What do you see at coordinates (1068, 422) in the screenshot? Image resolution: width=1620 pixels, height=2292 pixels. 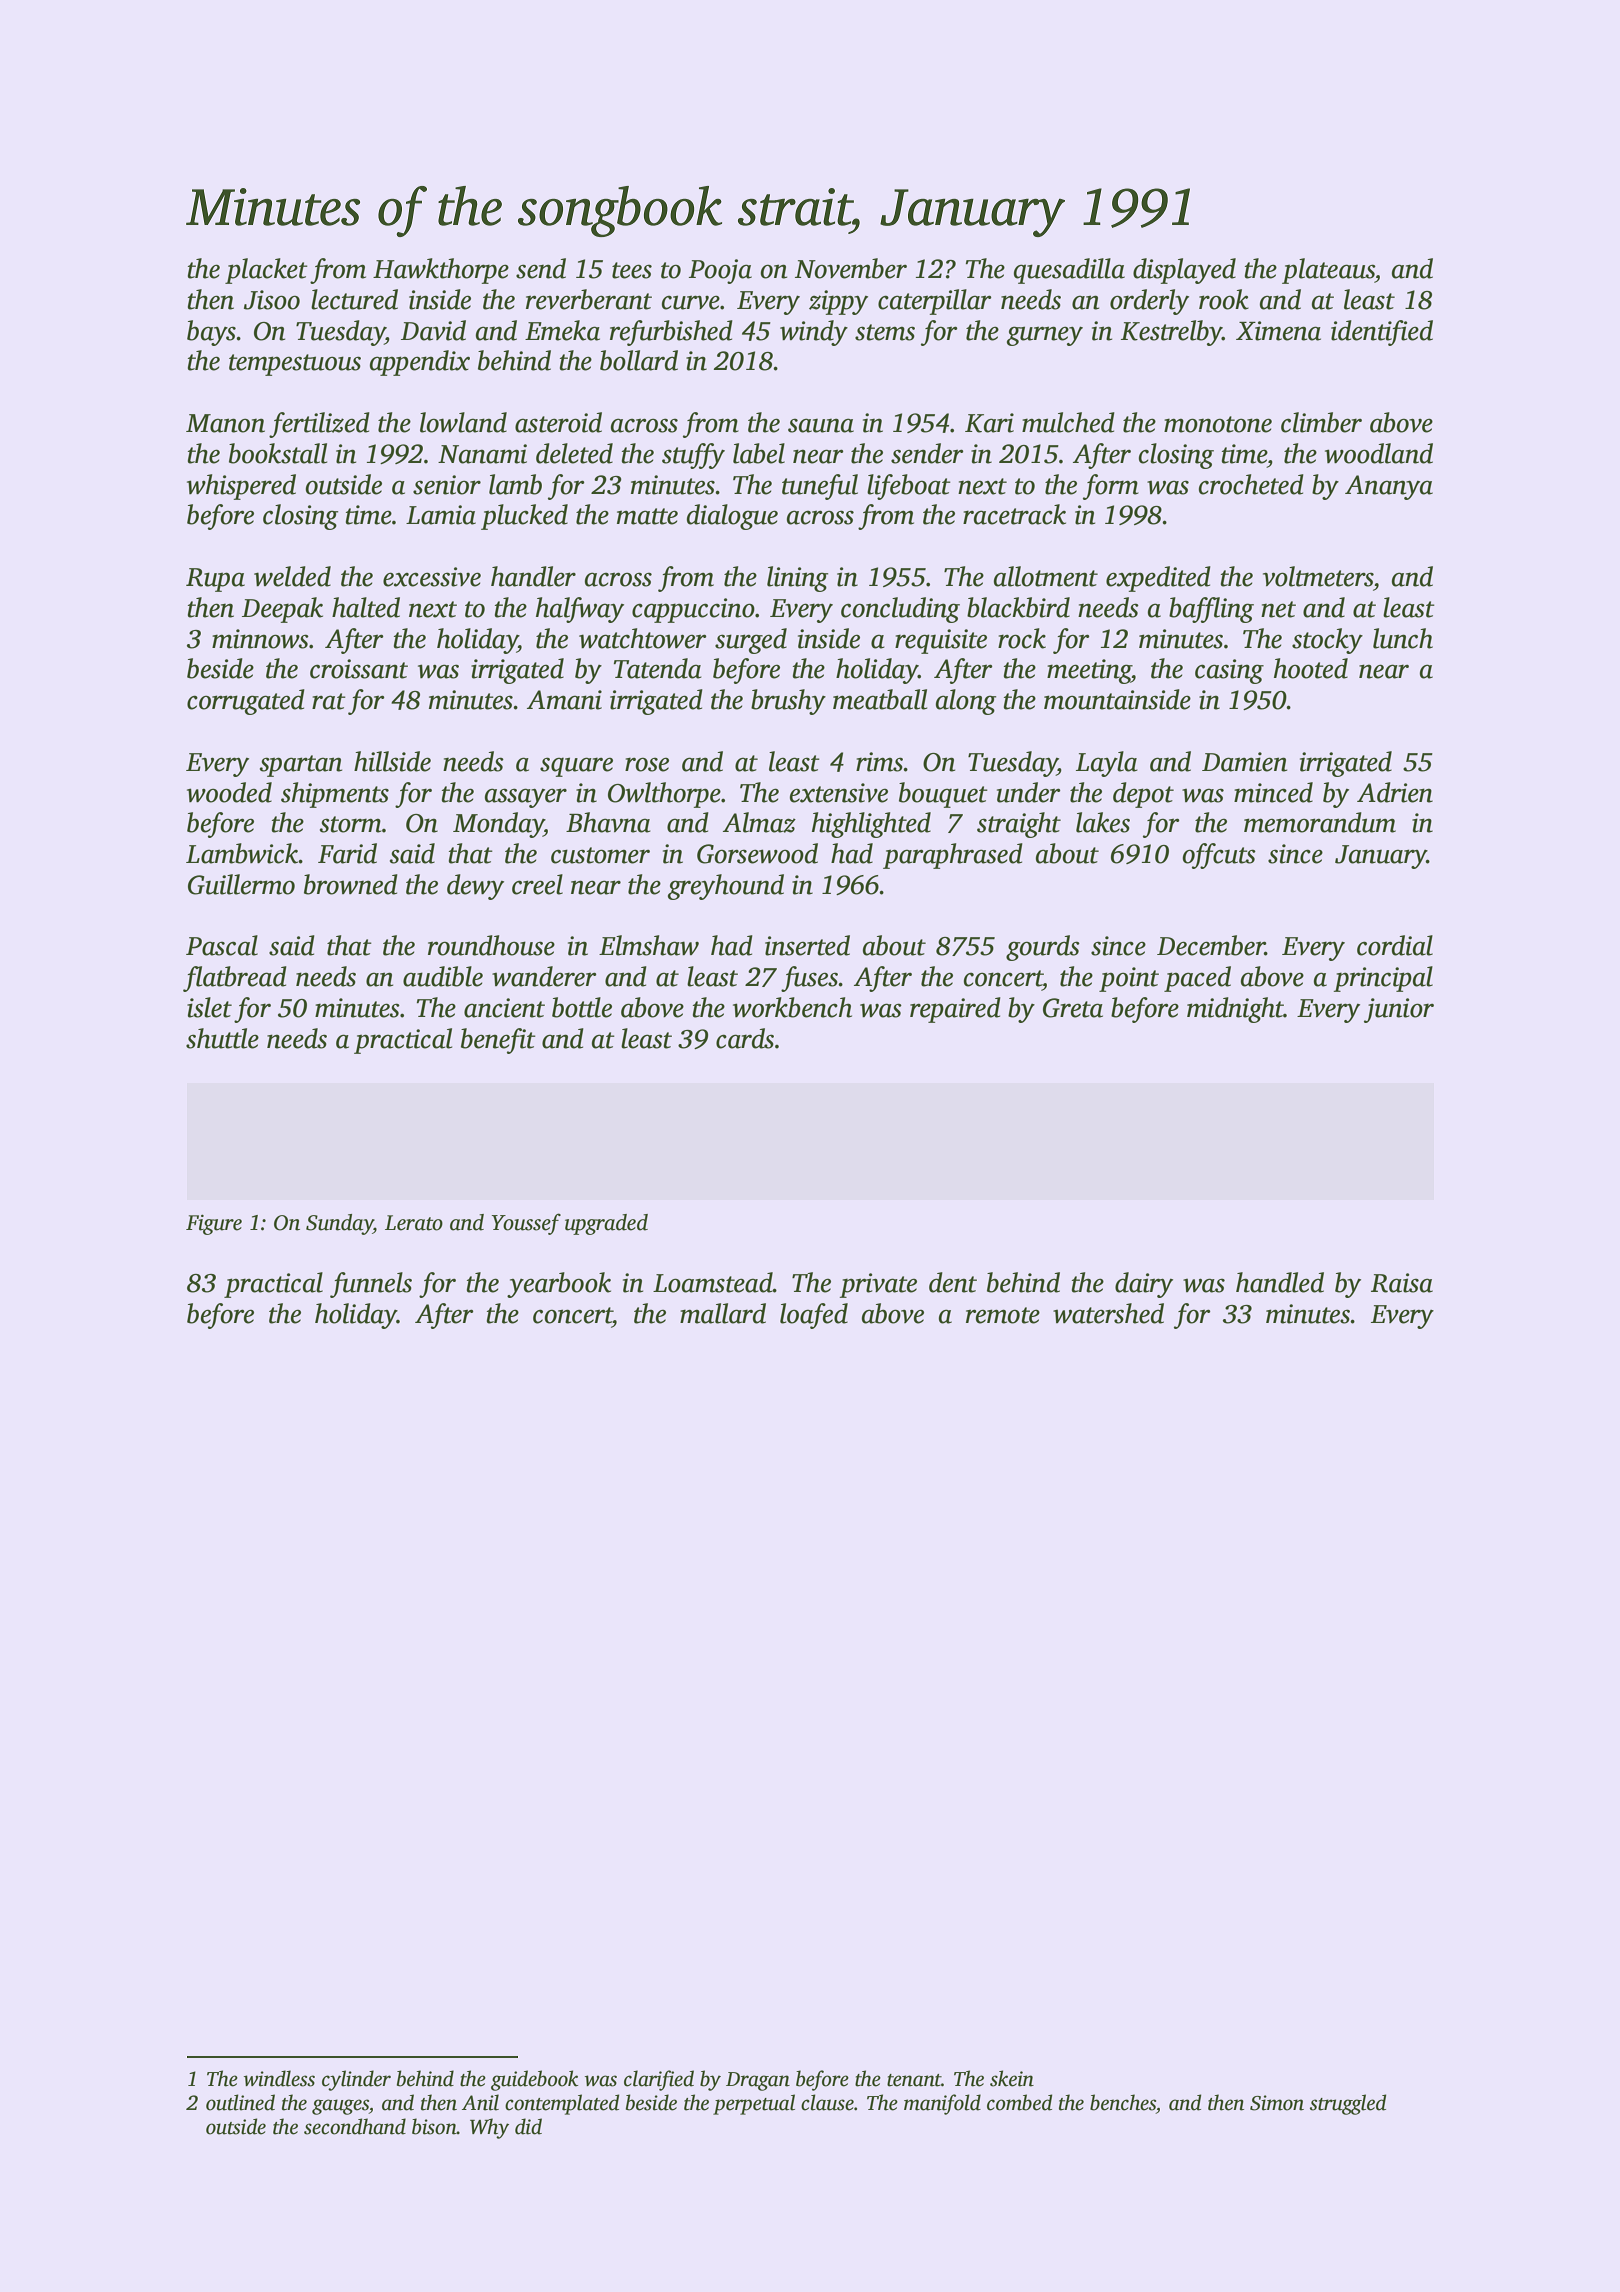 I see `mulched` at bounding box center [1068, 422].
